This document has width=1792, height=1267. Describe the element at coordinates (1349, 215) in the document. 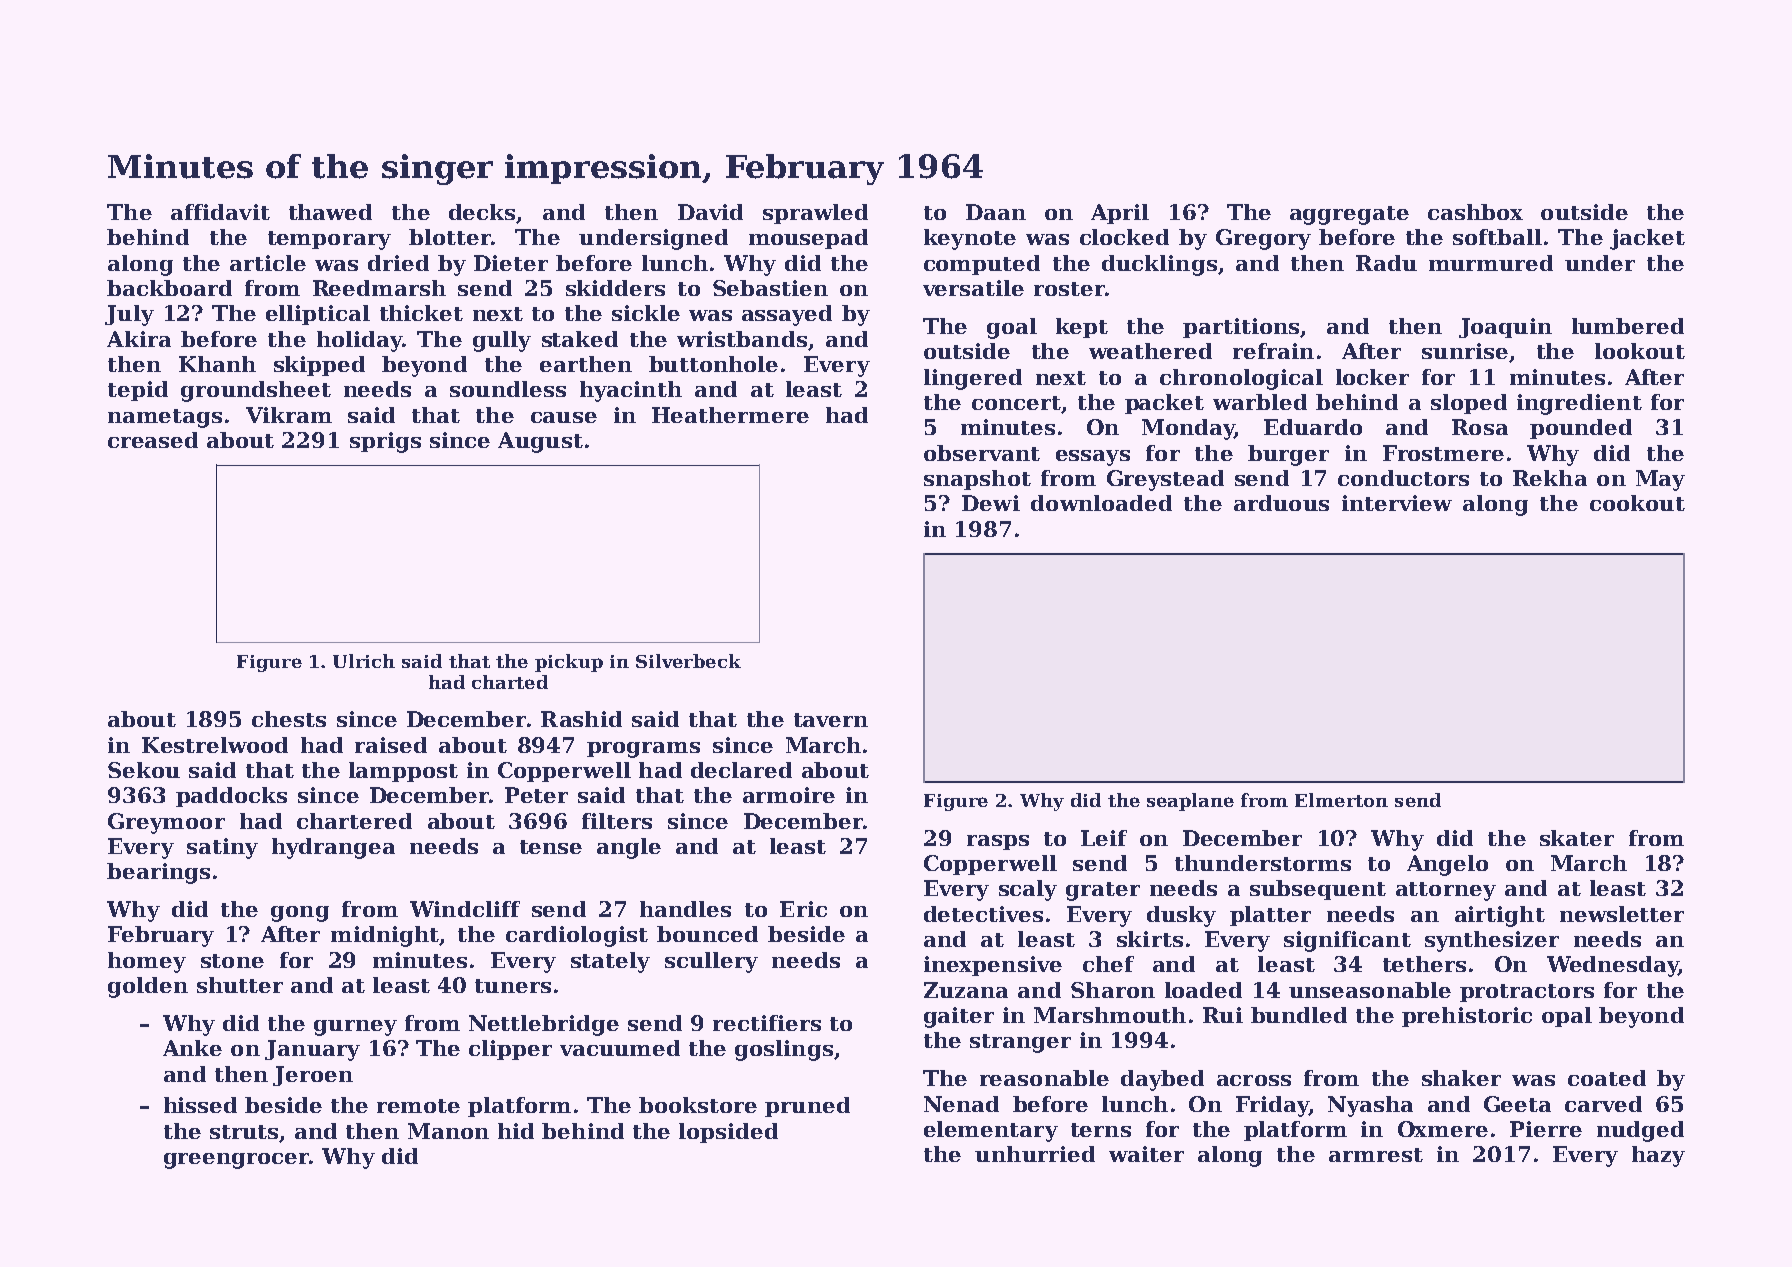

I see `aggregate` at that location.
